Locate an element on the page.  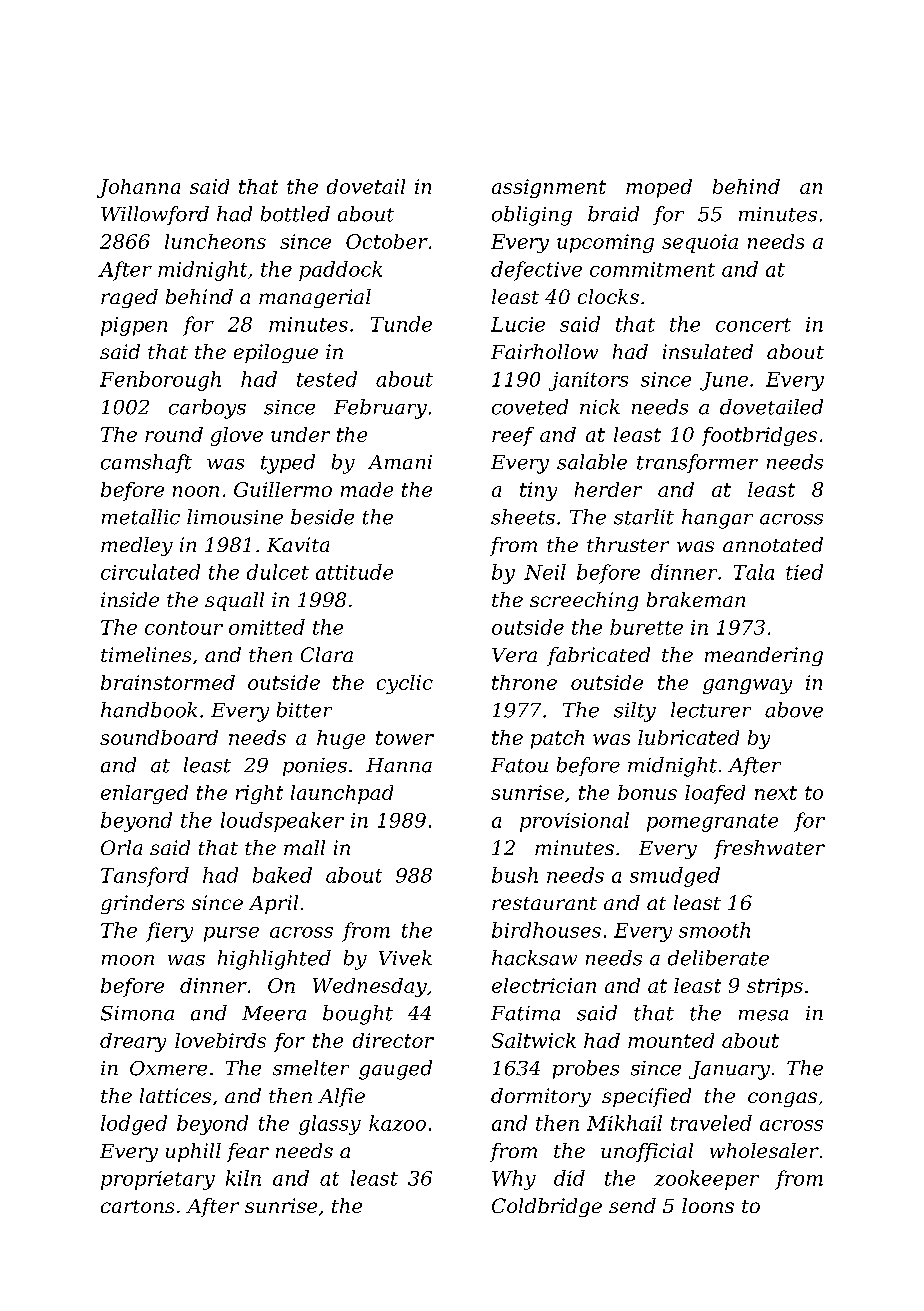
freshwater is located at coordinates (769, 849).
